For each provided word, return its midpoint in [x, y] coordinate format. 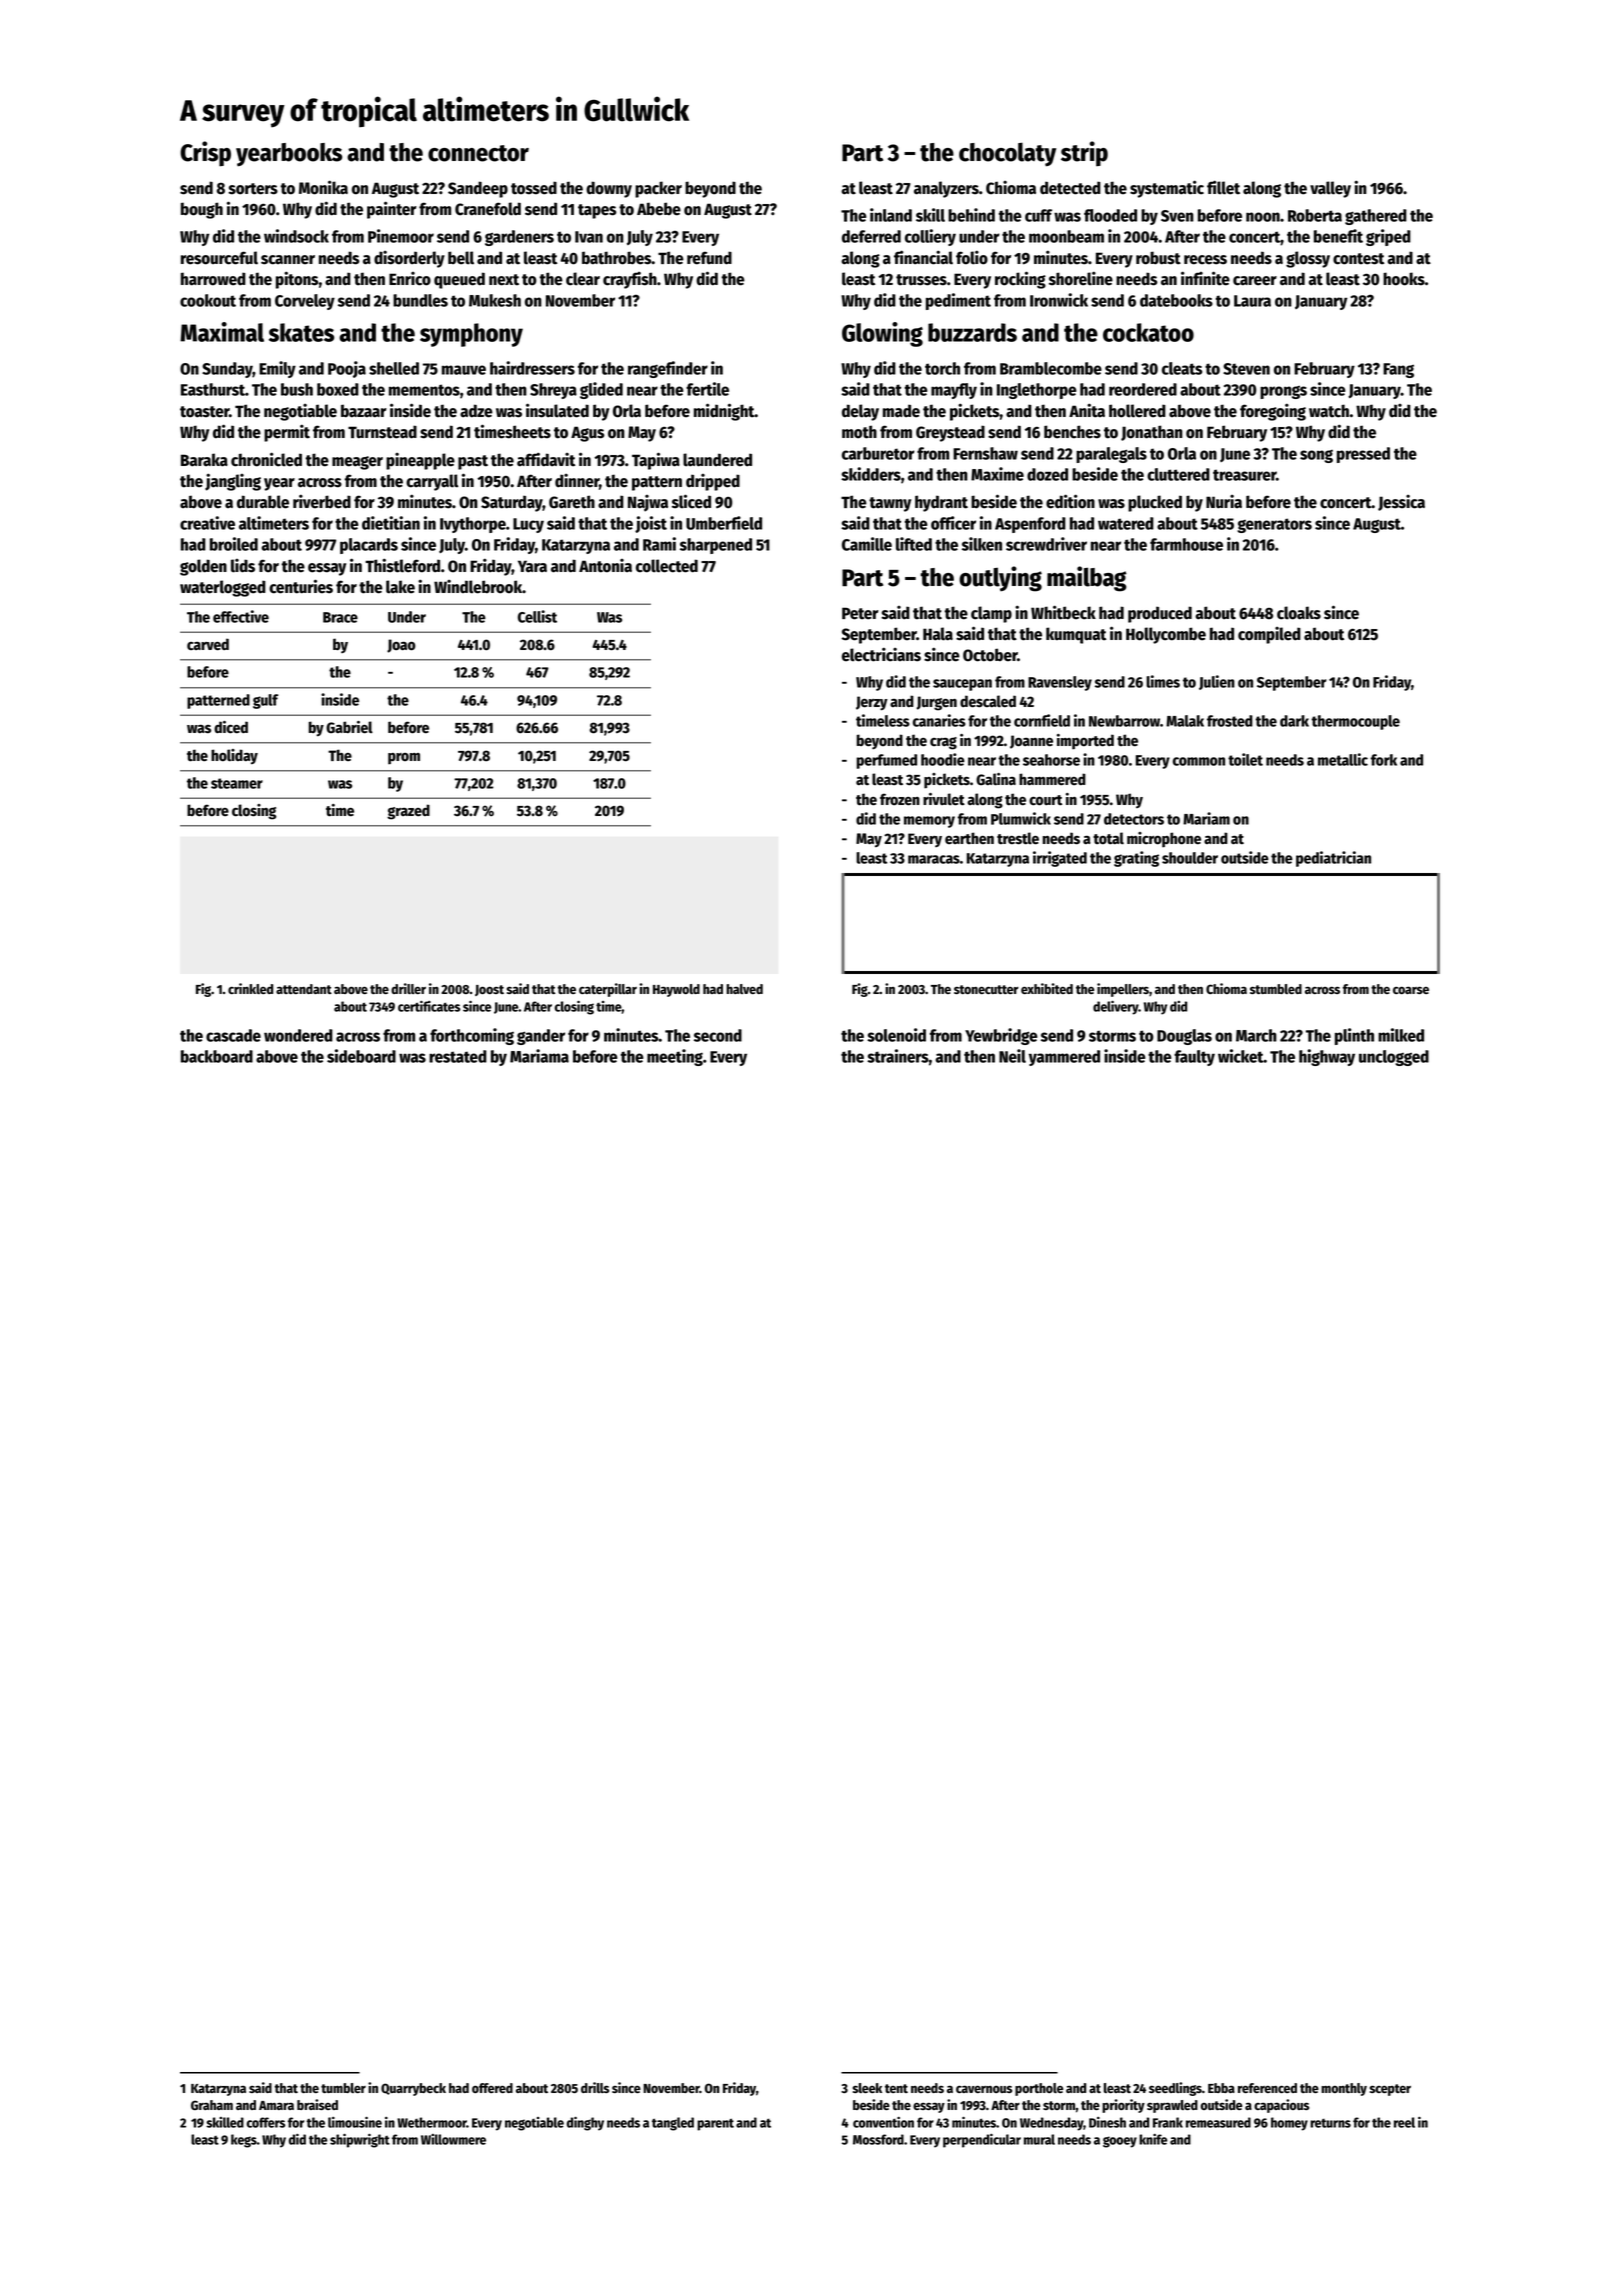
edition [1070, 501]
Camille [867, 544]
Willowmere [453, 2139]
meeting [675, 1057]
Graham [212, 2105]
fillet [1223, 187]
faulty [1194, 1058]
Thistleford [402, 565]
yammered [1064, 1058]
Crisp [205, 154]
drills [595, 2087]
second [718, 1035]
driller [408, 988]
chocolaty [1007, 154]
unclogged [1394, 1058]
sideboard [361, 1056]
